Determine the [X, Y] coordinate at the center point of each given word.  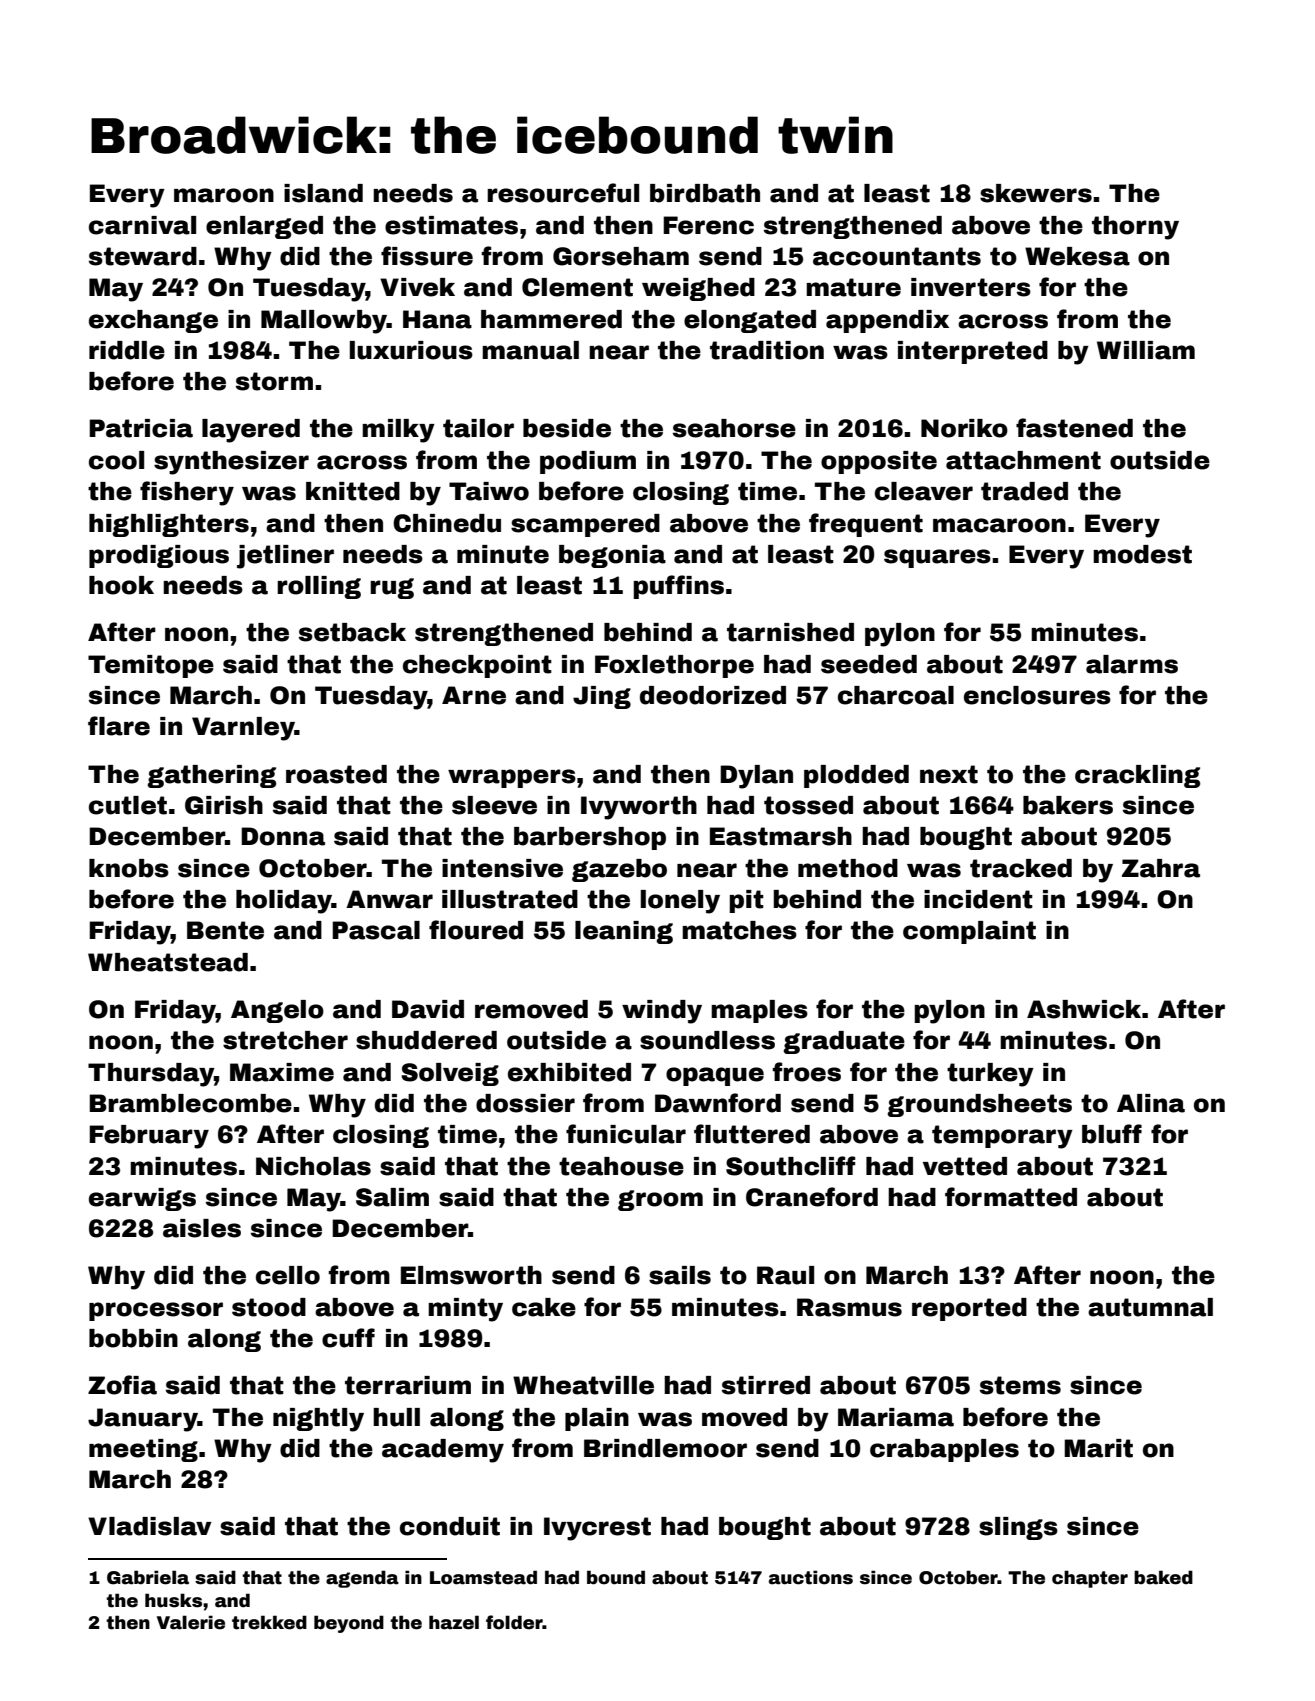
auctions [811, 1577]
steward [143, 256]
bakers [1068, 805]
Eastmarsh [781, 836]
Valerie [191, 1622]
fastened [1074, 428]
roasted [336, 774]
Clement [577, 287]
